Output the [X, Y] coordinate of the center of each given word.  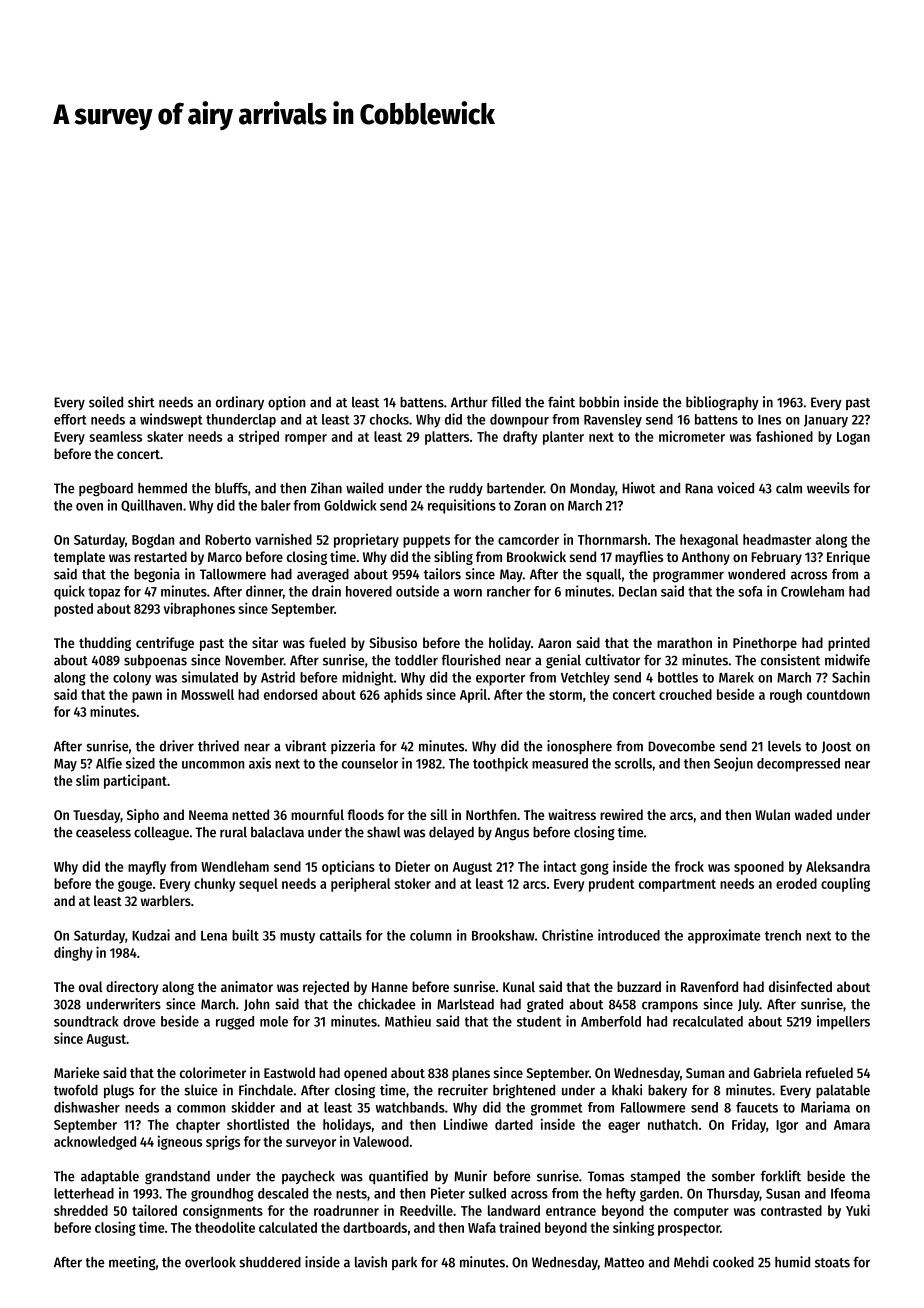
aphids [403, 695]
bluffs [231, 488]
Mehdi [691, 1262]
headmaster [777, 539]
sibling [453, 558]
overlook [210, 1262]
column [430, 935]
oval [91, 986]
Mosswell [207, 694]
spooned [759, 868]
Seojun [733, 764]
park [404, 1263]
